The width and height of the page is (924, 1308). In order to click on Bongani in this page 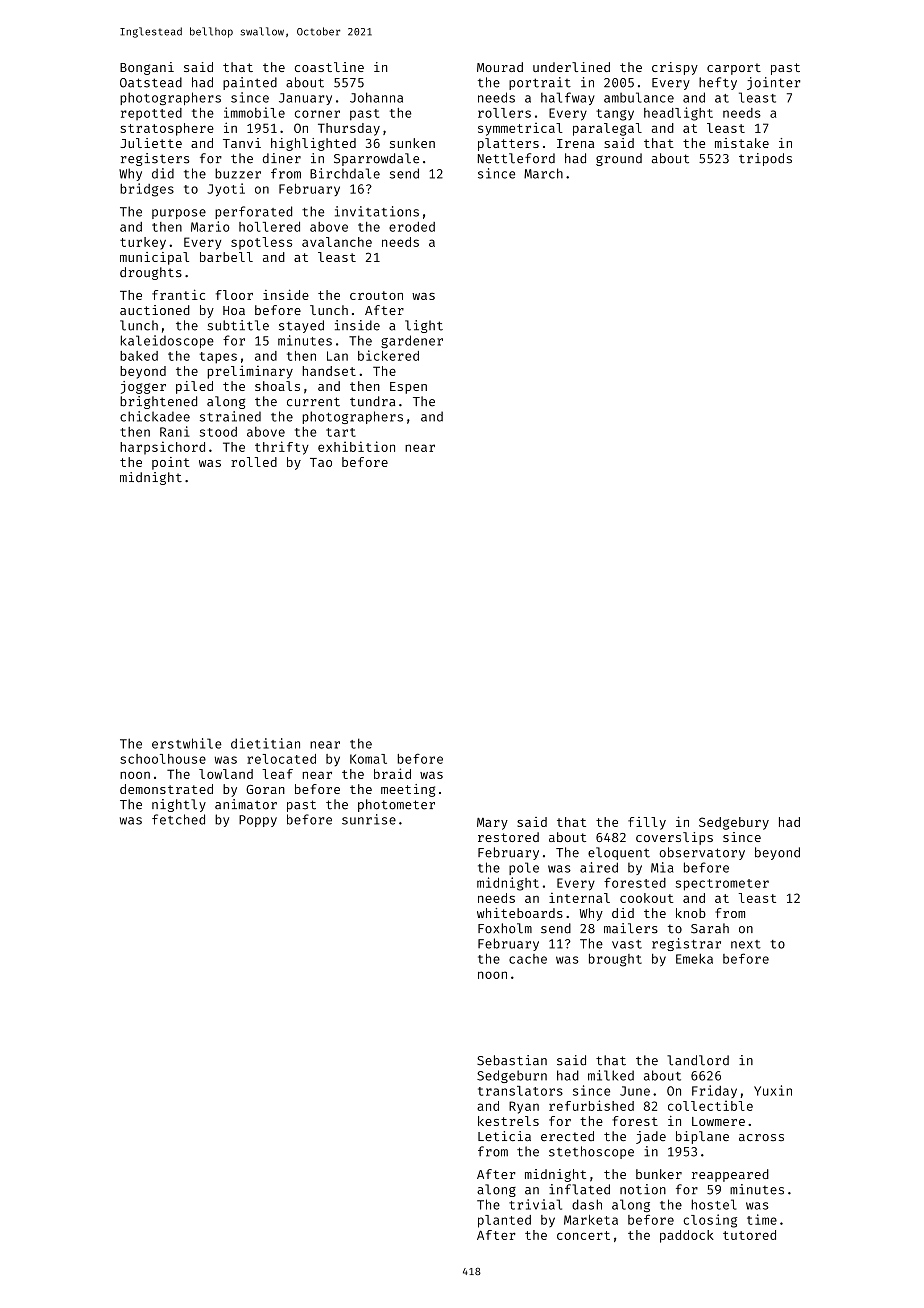, I will do `click(147, 68)`.
